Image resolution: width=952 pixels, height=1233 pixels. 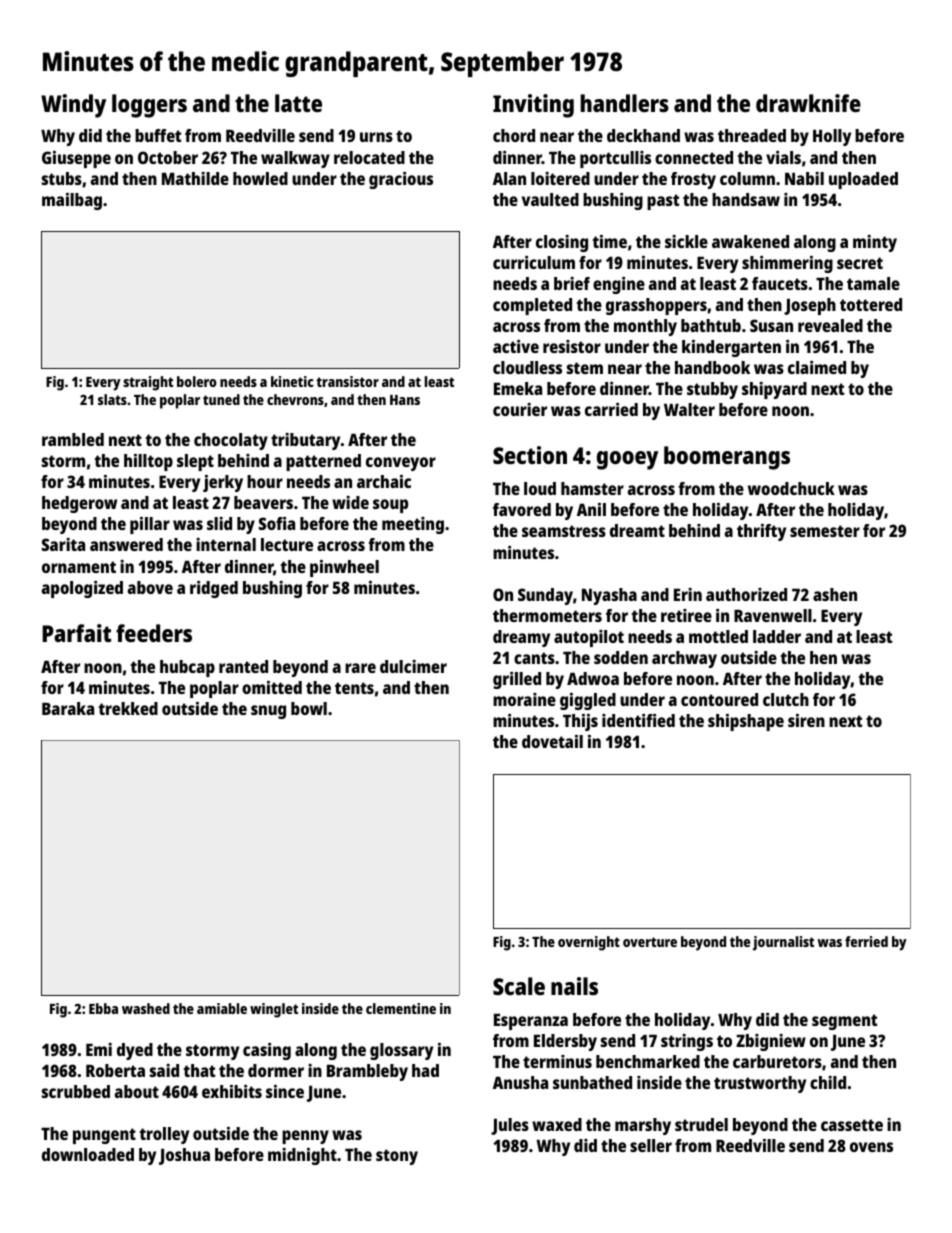 What do you see at coordinates (112, 399) in the screenshot?
I see `slats` at bounding box center [112, 399].
